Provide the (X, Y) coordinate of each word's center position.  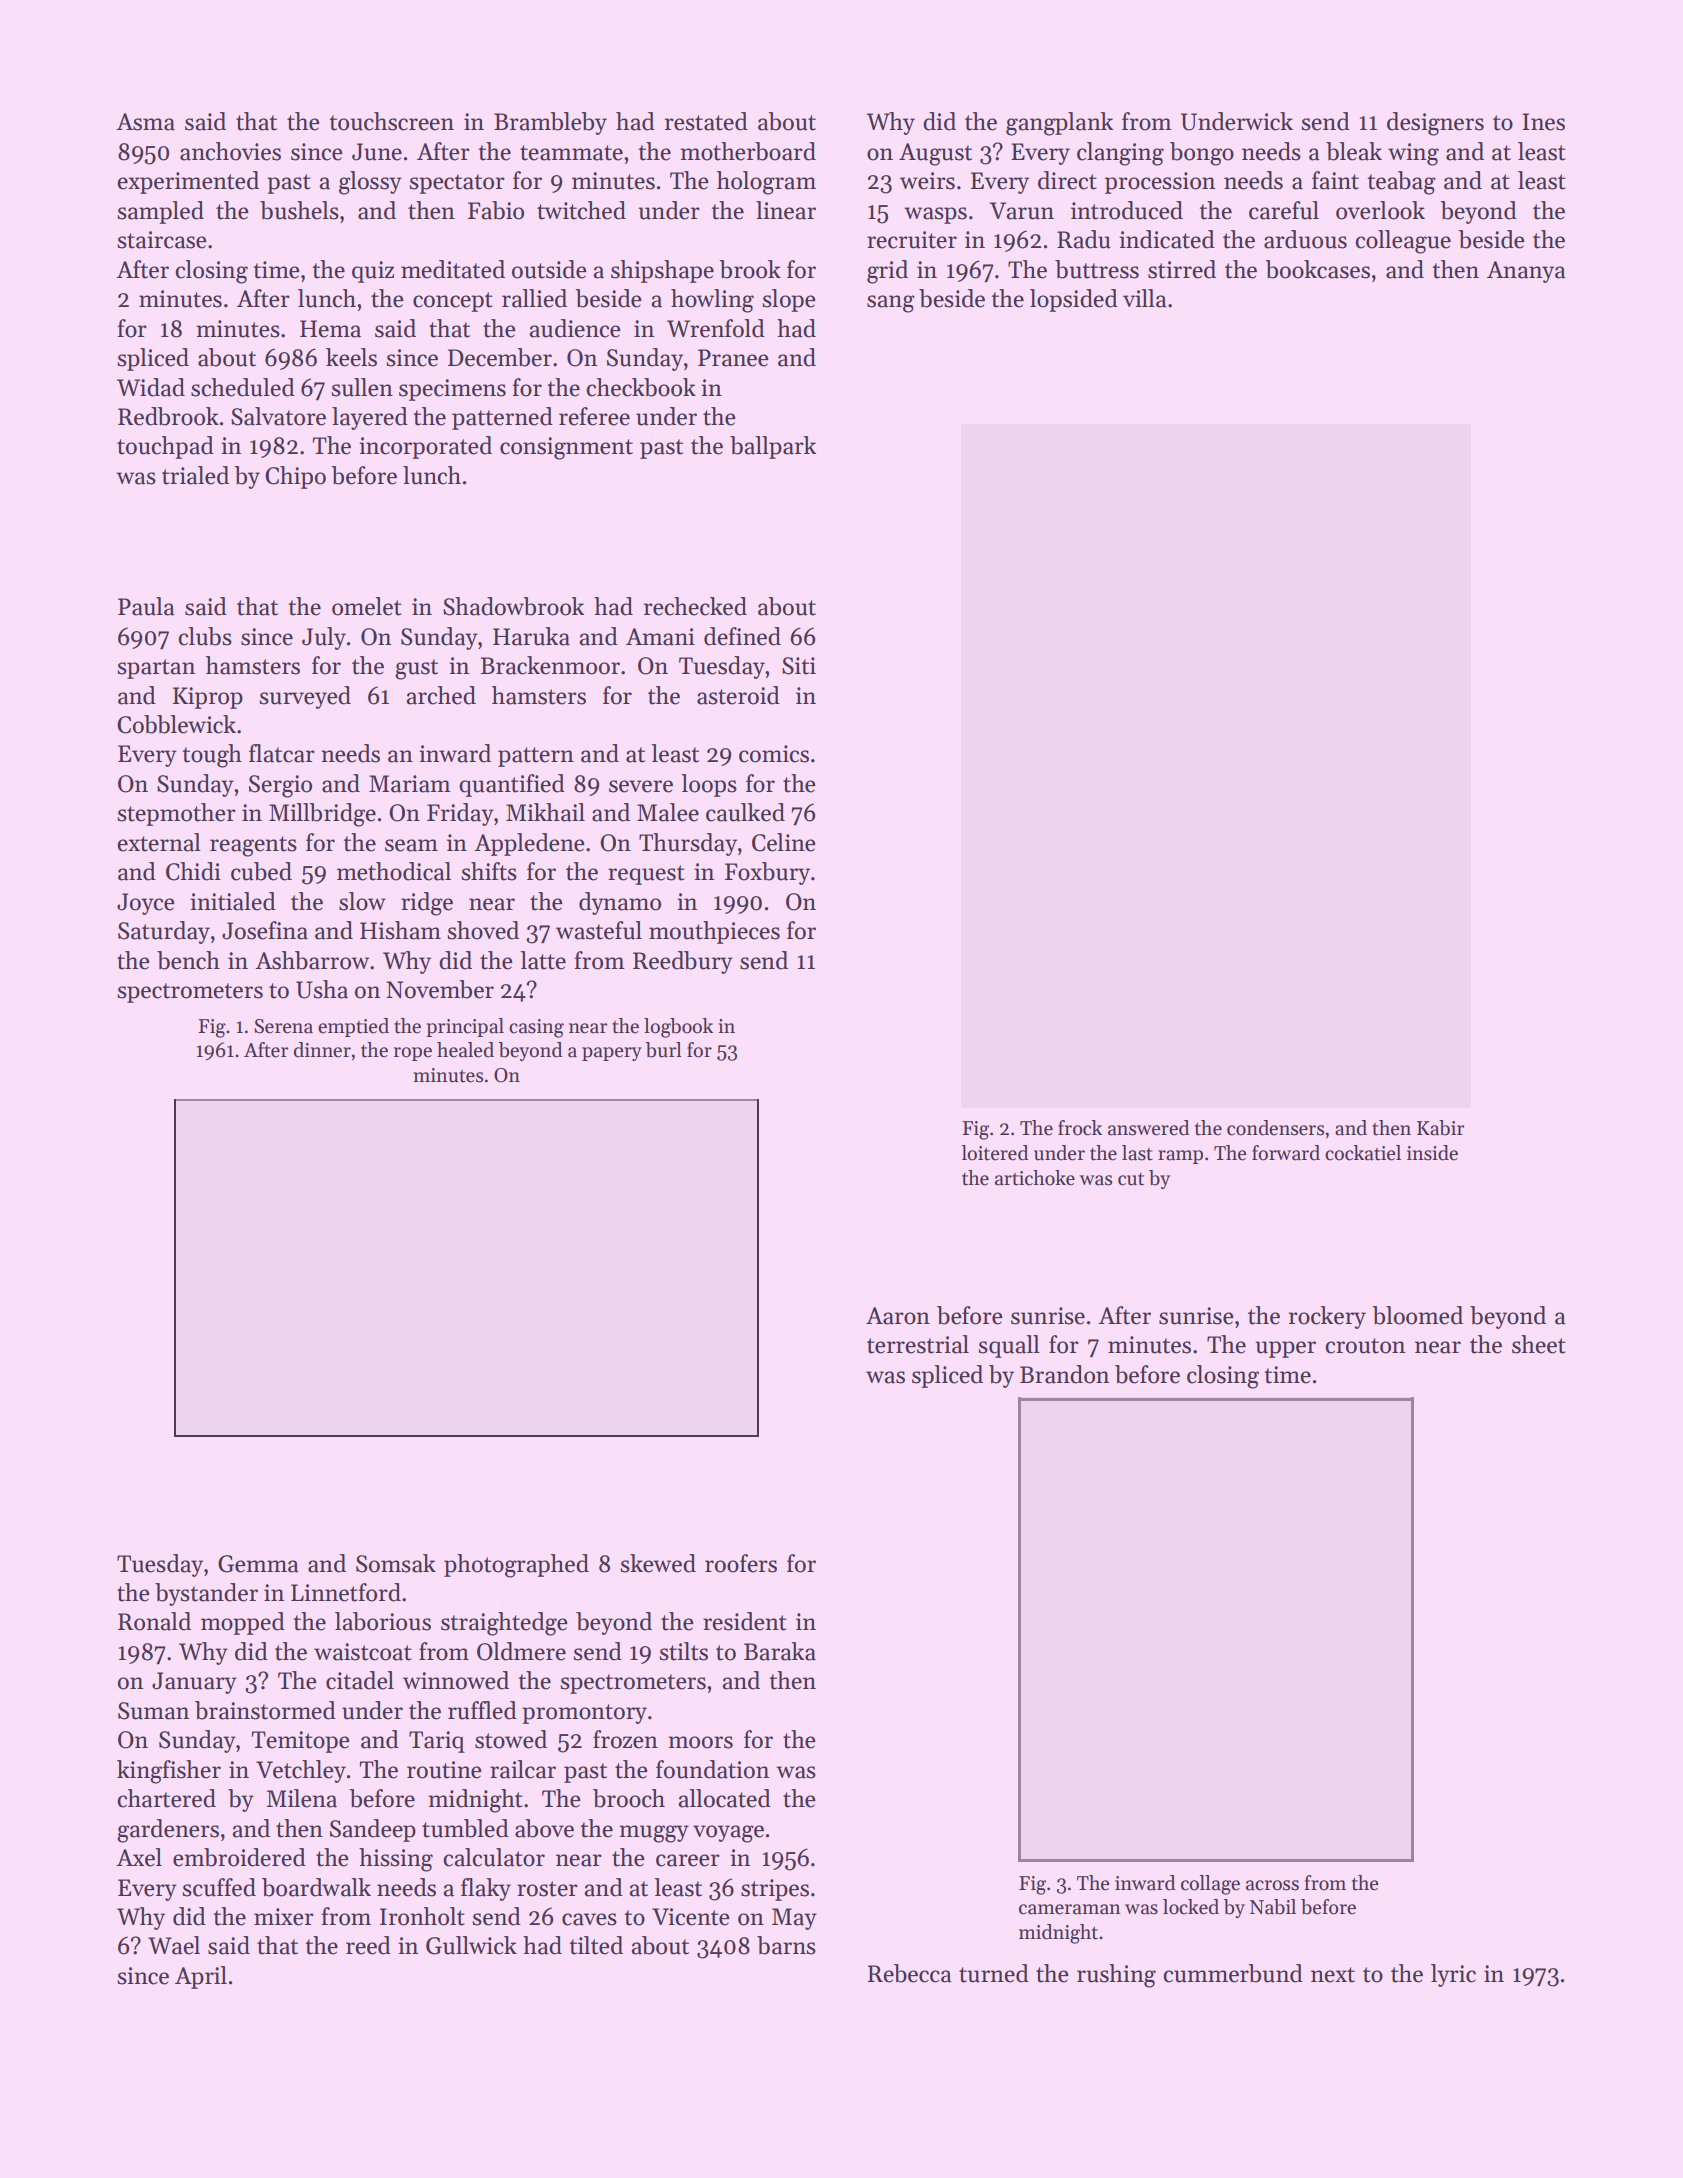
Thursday (688, 844)
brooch (629, 1798)
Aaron (898, 1316)
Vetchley (301, 1771)
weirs (927, 181)
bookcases (1317, 269)
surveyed (305, 697)
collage (1210, 1885)
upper (1285, 1349)
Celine (784, 842)
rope (413, 1054)
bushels (299, 210)
